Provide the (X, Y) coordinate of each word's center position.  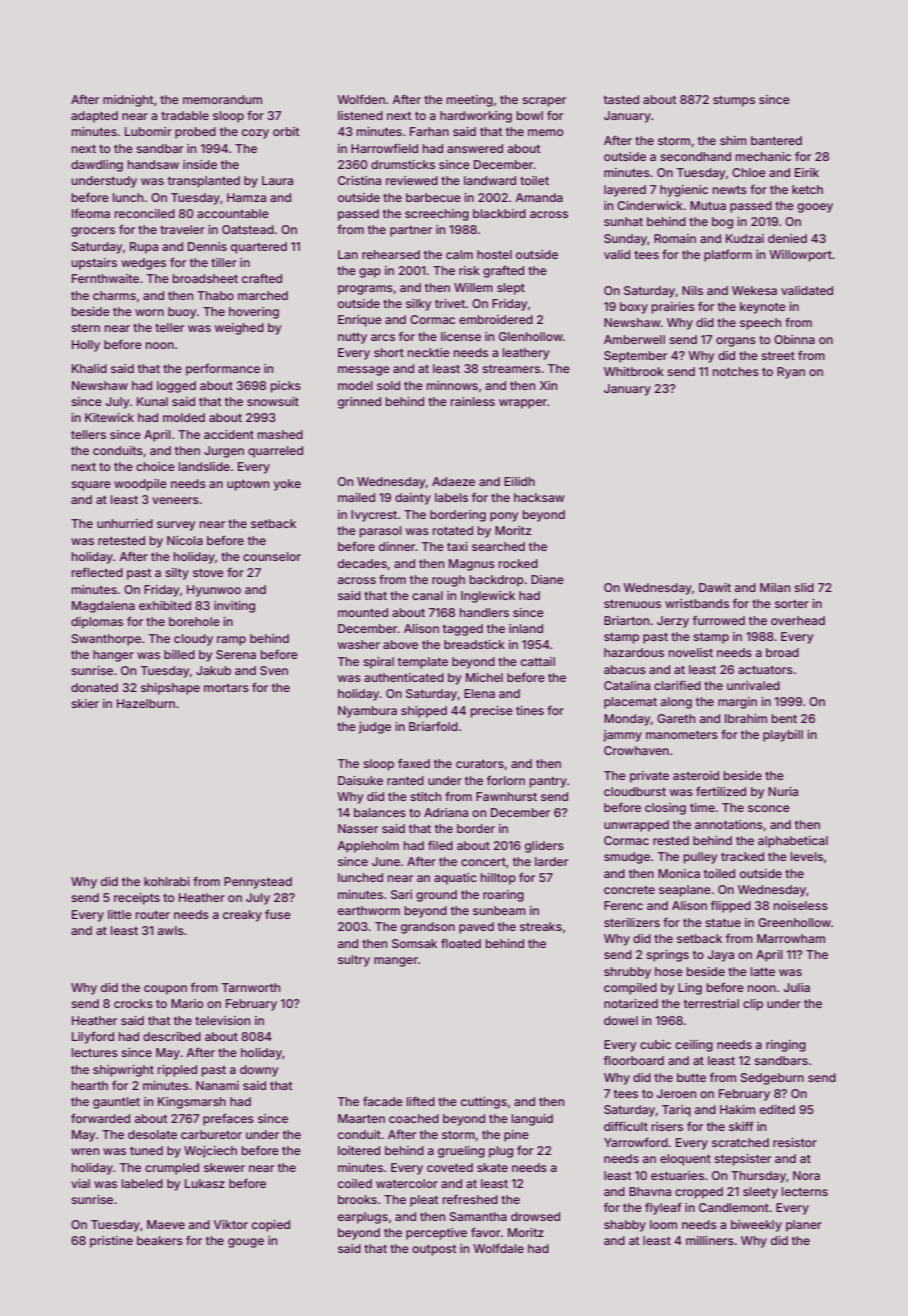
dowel (621, 1020)
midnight (128, 101)
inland (526, 628)
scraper (544, 102)
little (120, 914)
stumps (734, 101)
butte (691, 1077)
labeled (142, 1183)
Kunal (152, 401)
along (676, 703)
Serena (236, 654)
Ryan (791, 373)
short (389, 352)
